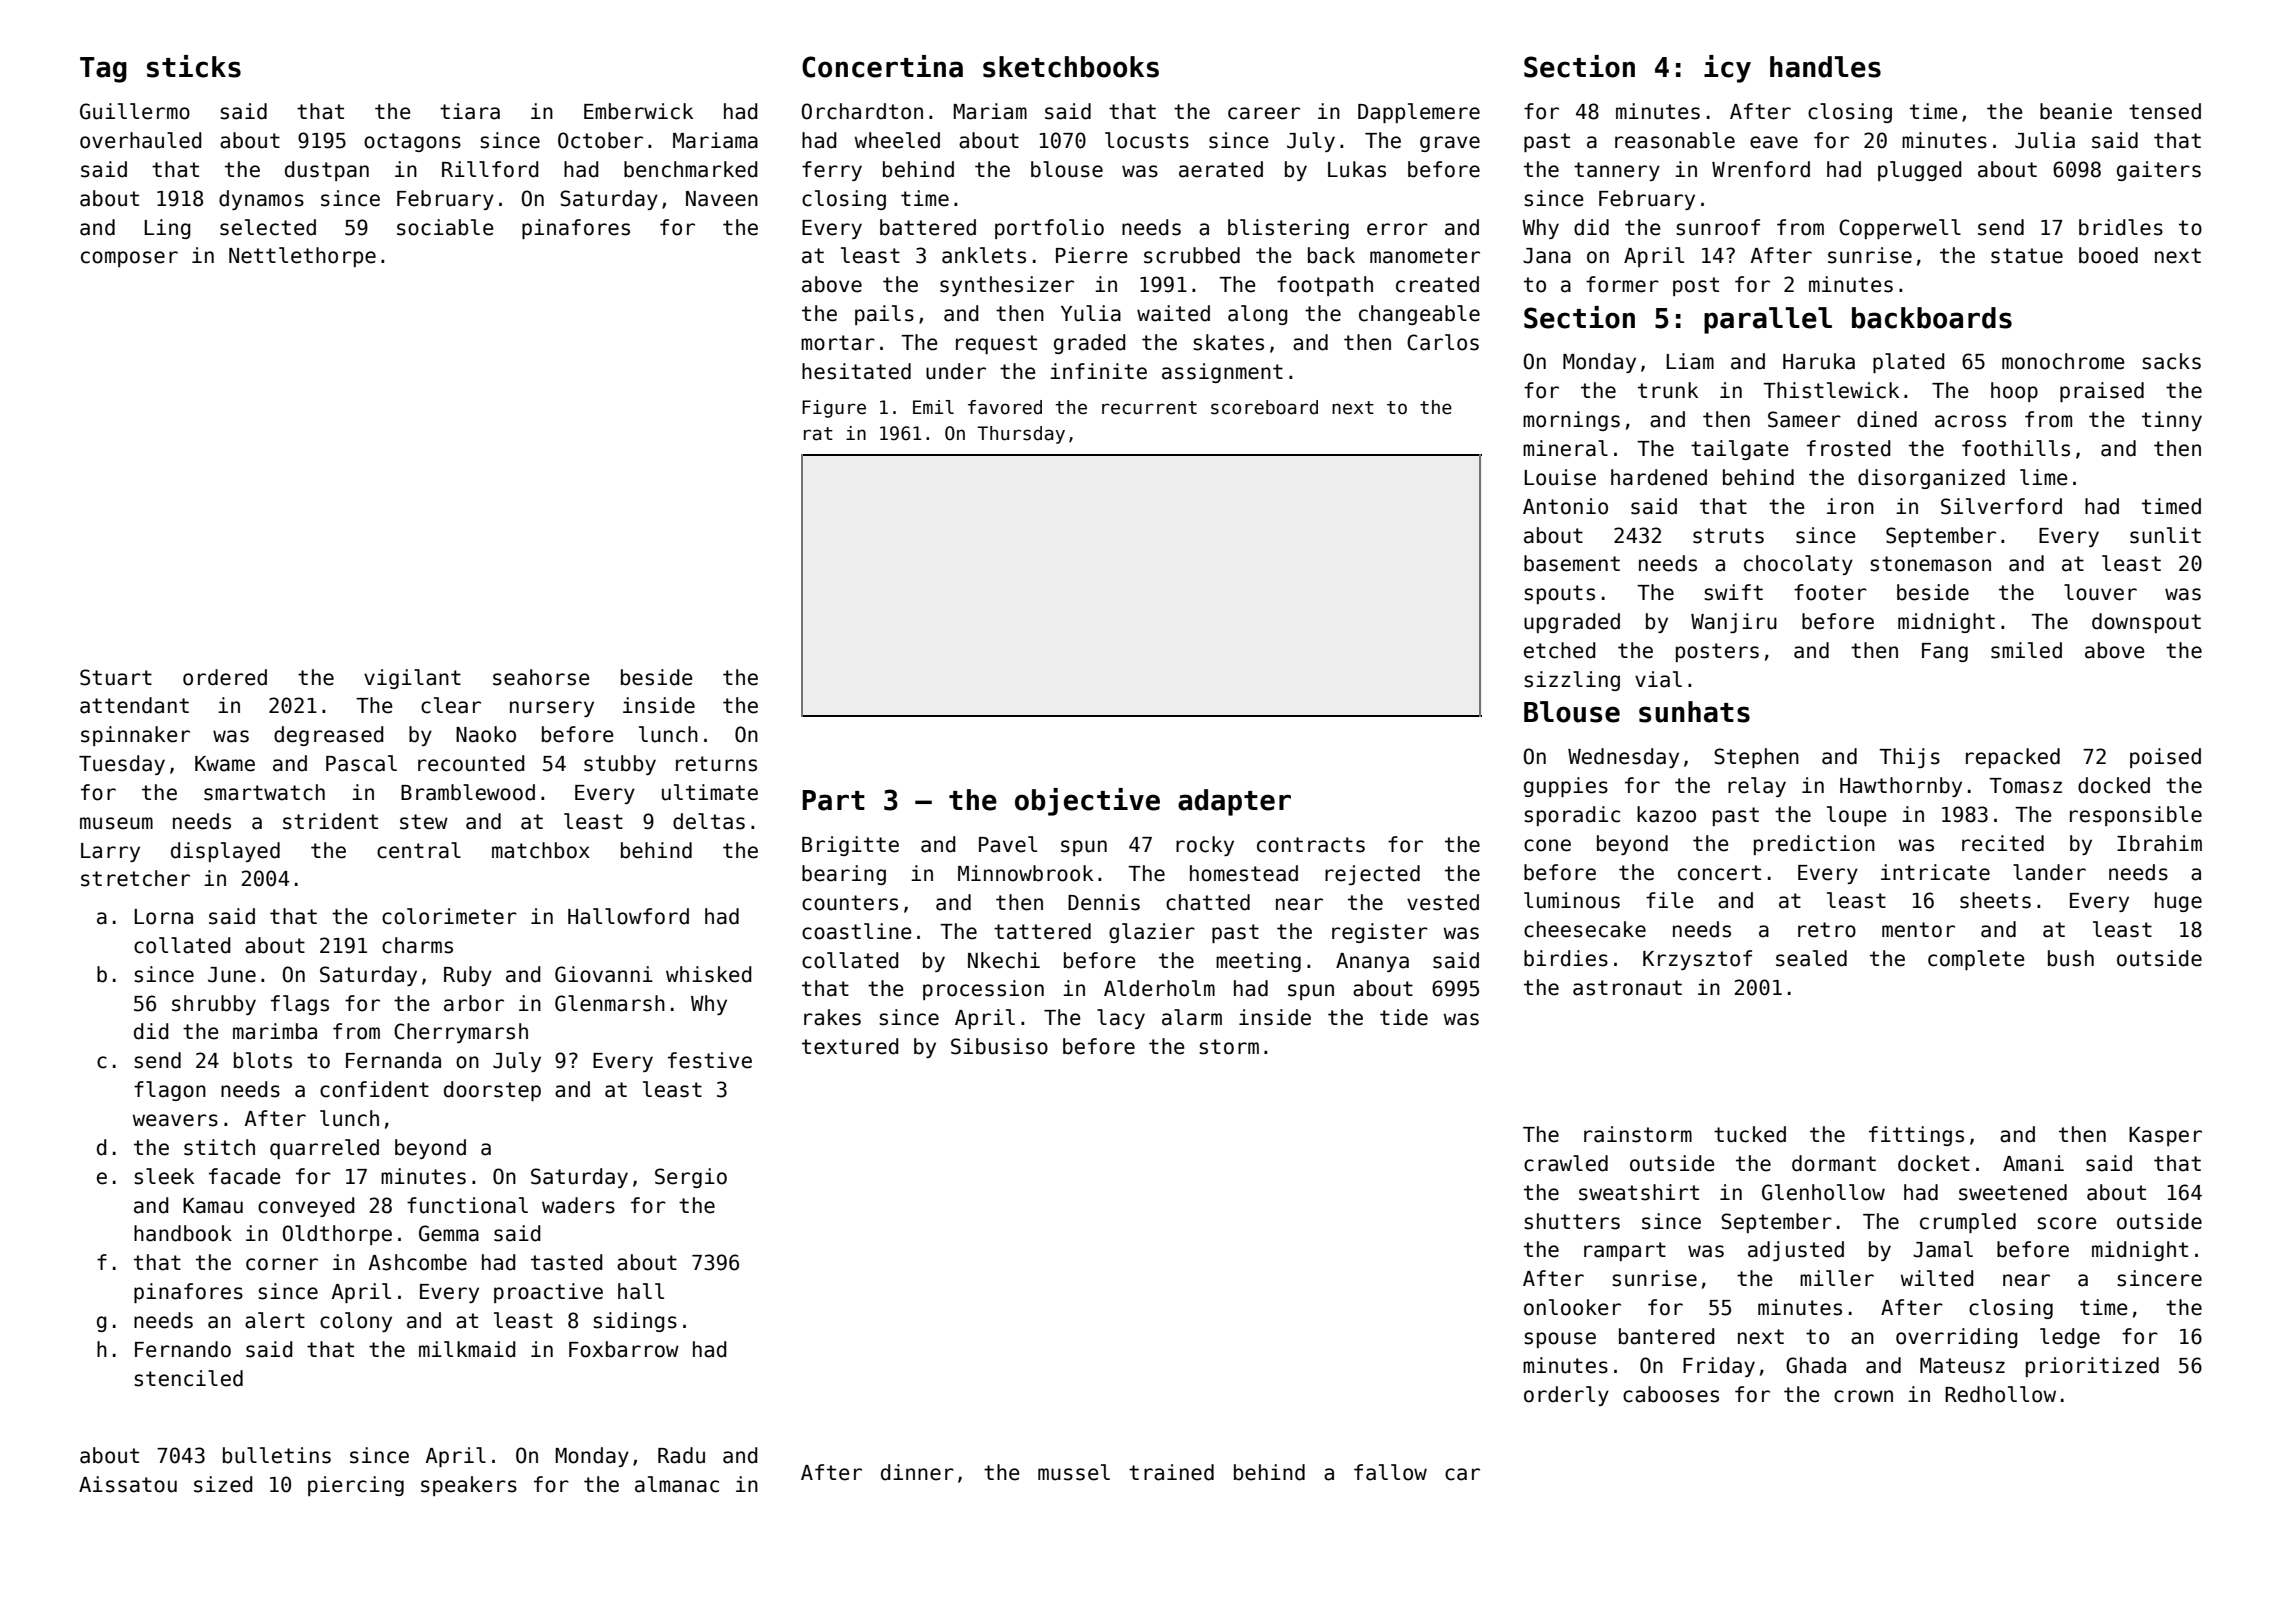 This screenshot has width=2282, height=1614. What do you see at coordinates (116, 677) in the screenshot?
I see `Stuart` at bounding box center [116, 677].
